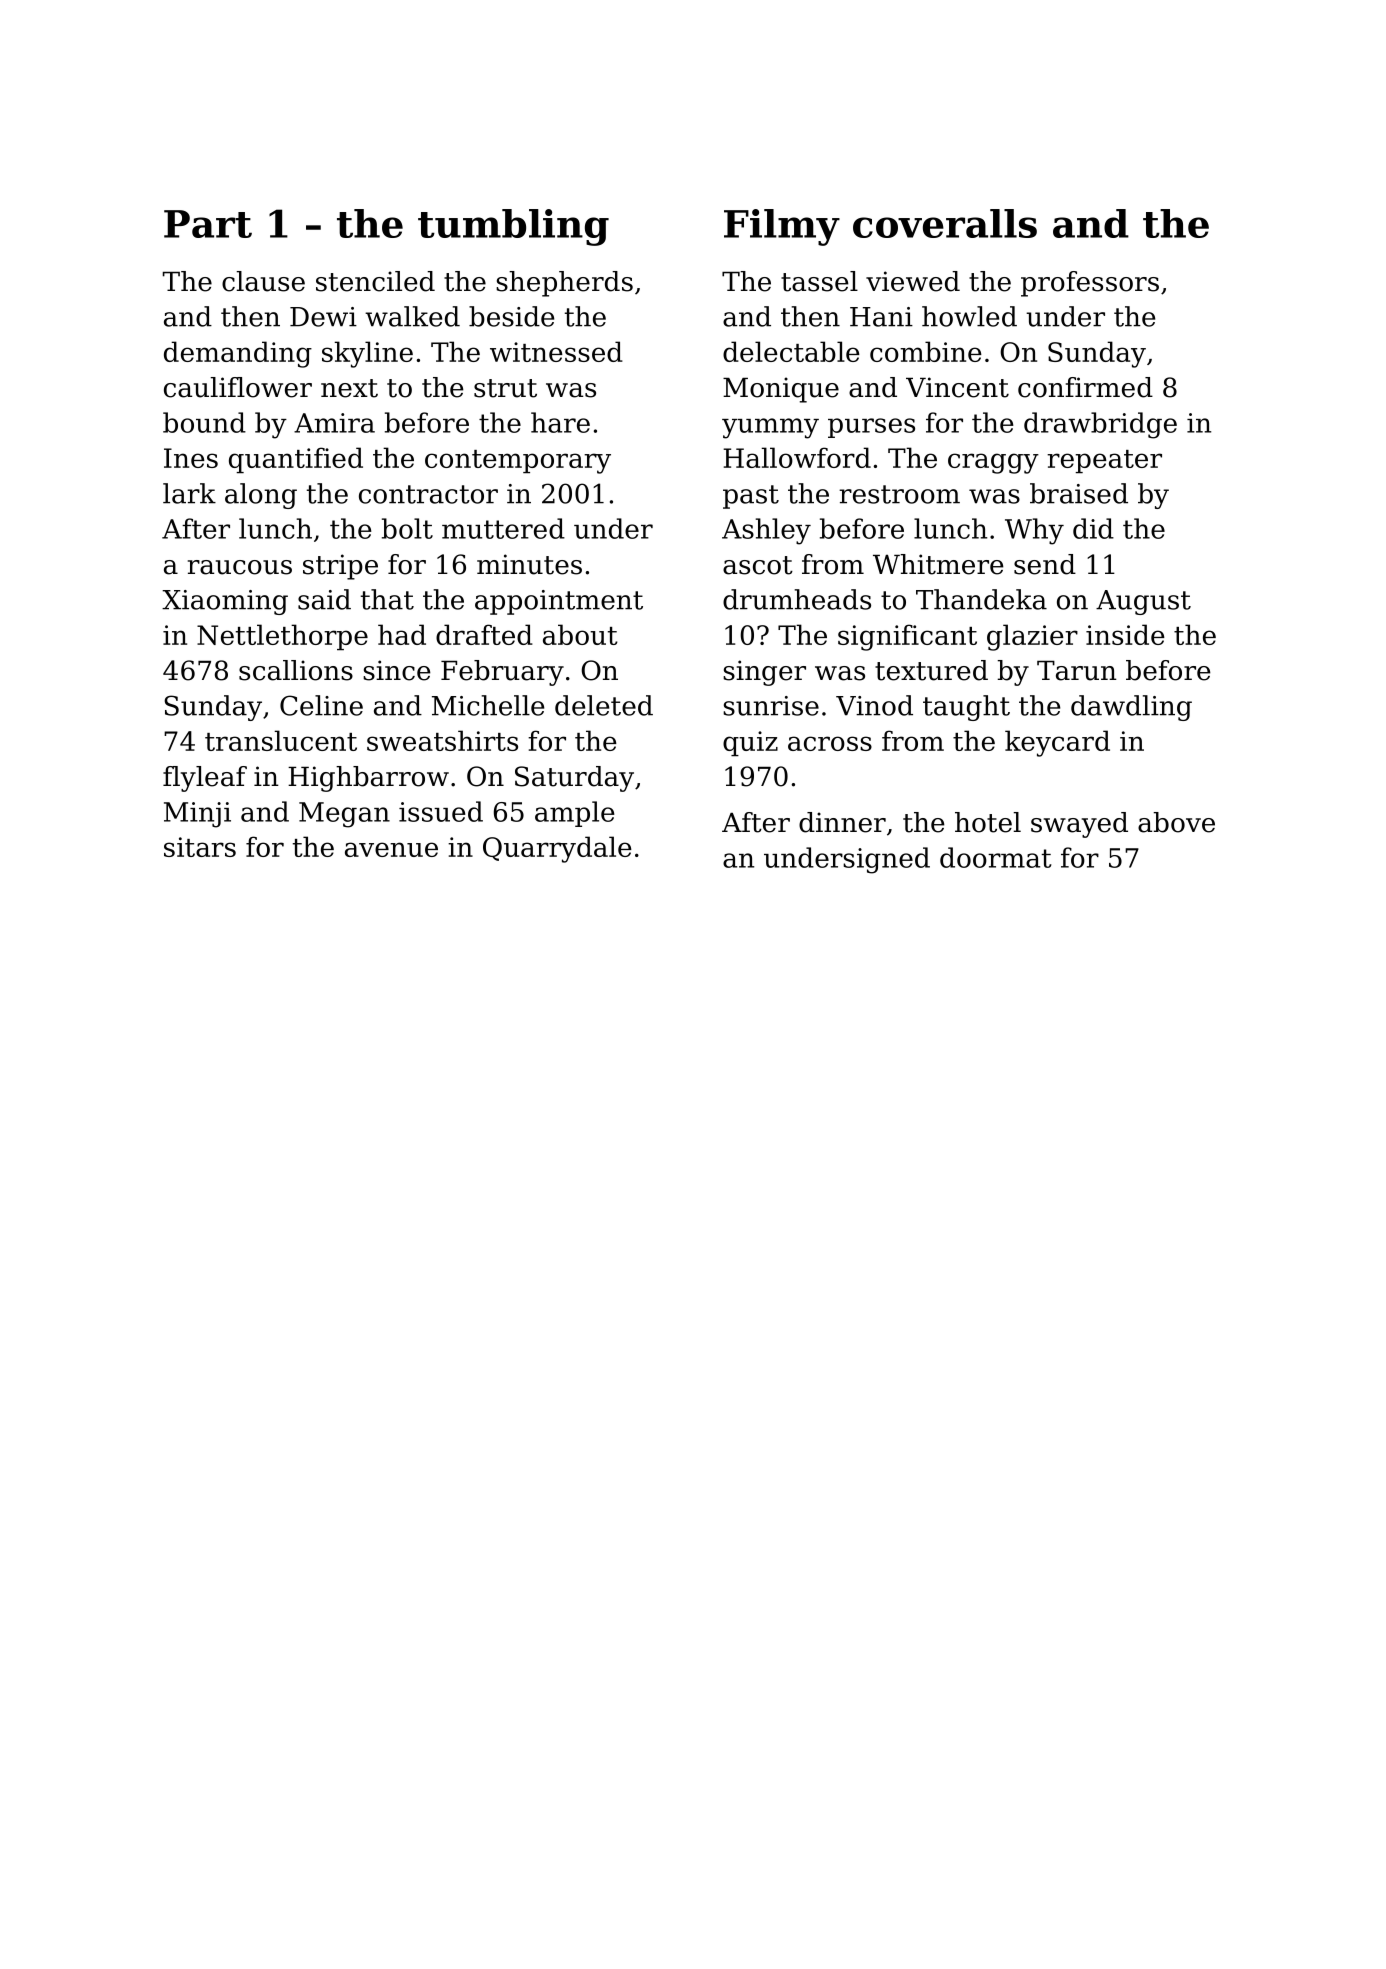  Describe the element at coordinates (1131, 708) in the screenshot. I see `dawdling` at that location.
